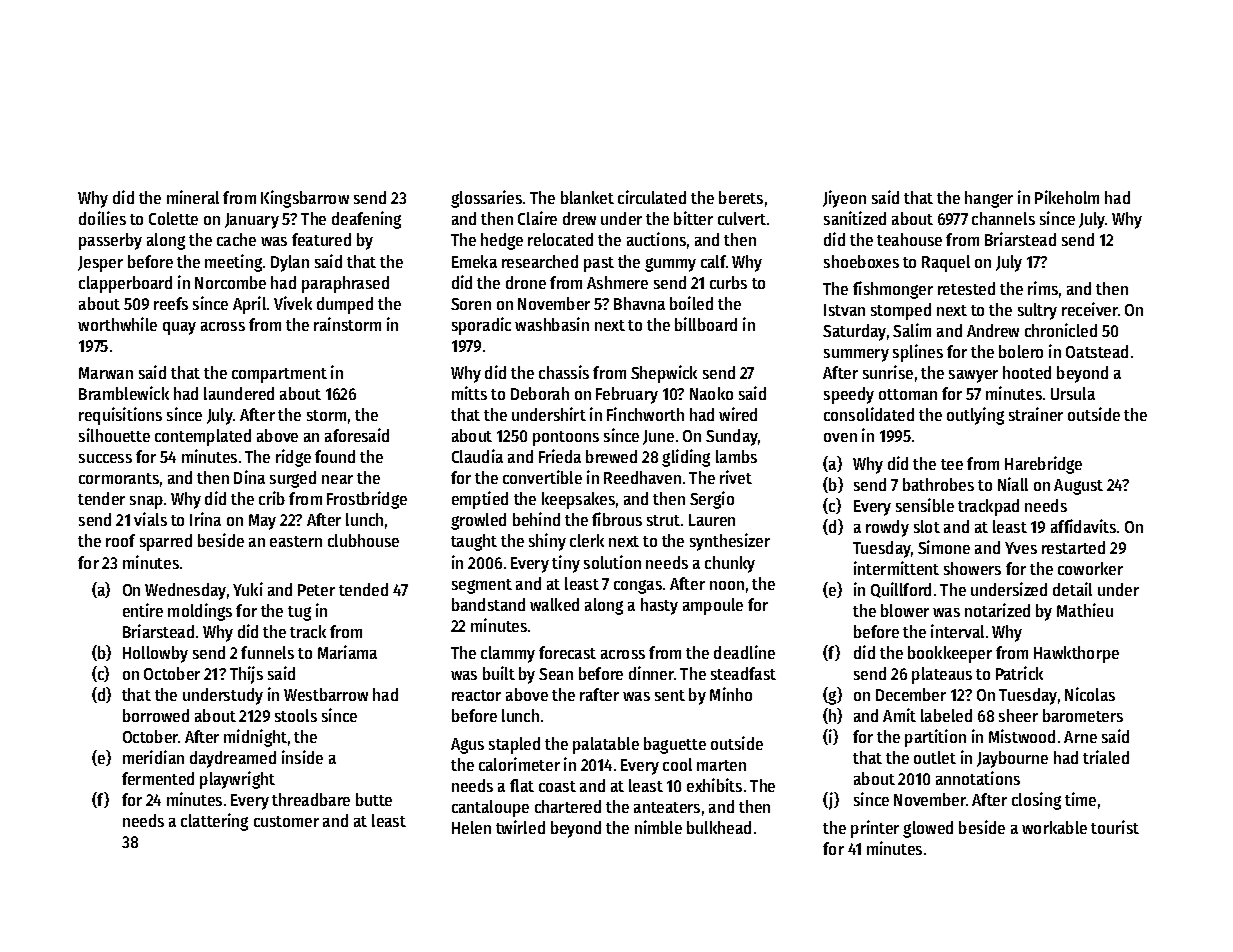 Image resolution: width=1233 pixels, height=952 pixels. I want to click on contemplated, so click(203, 437).
